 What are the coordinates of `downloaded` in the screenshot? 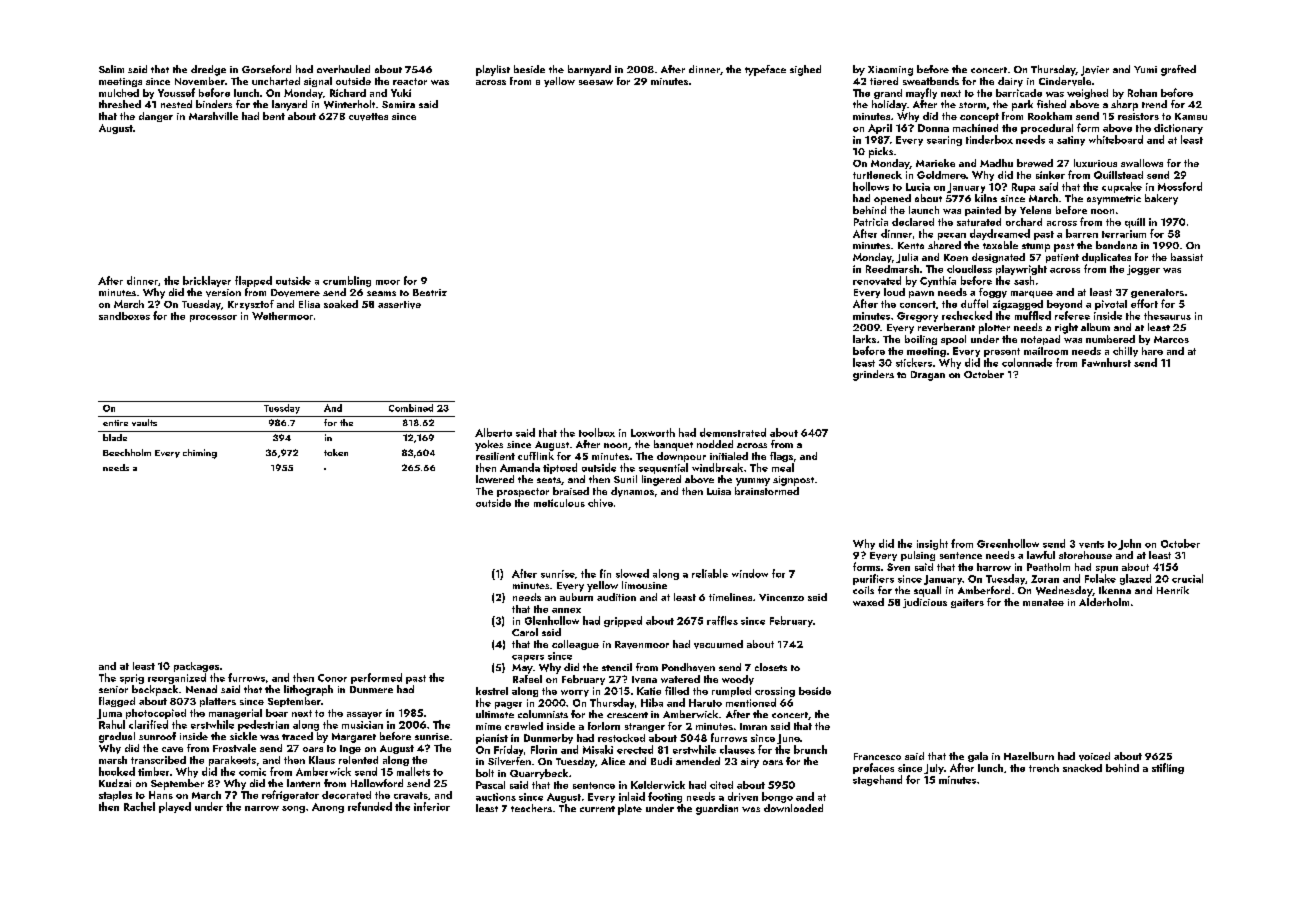 It's located at (793, 808).
